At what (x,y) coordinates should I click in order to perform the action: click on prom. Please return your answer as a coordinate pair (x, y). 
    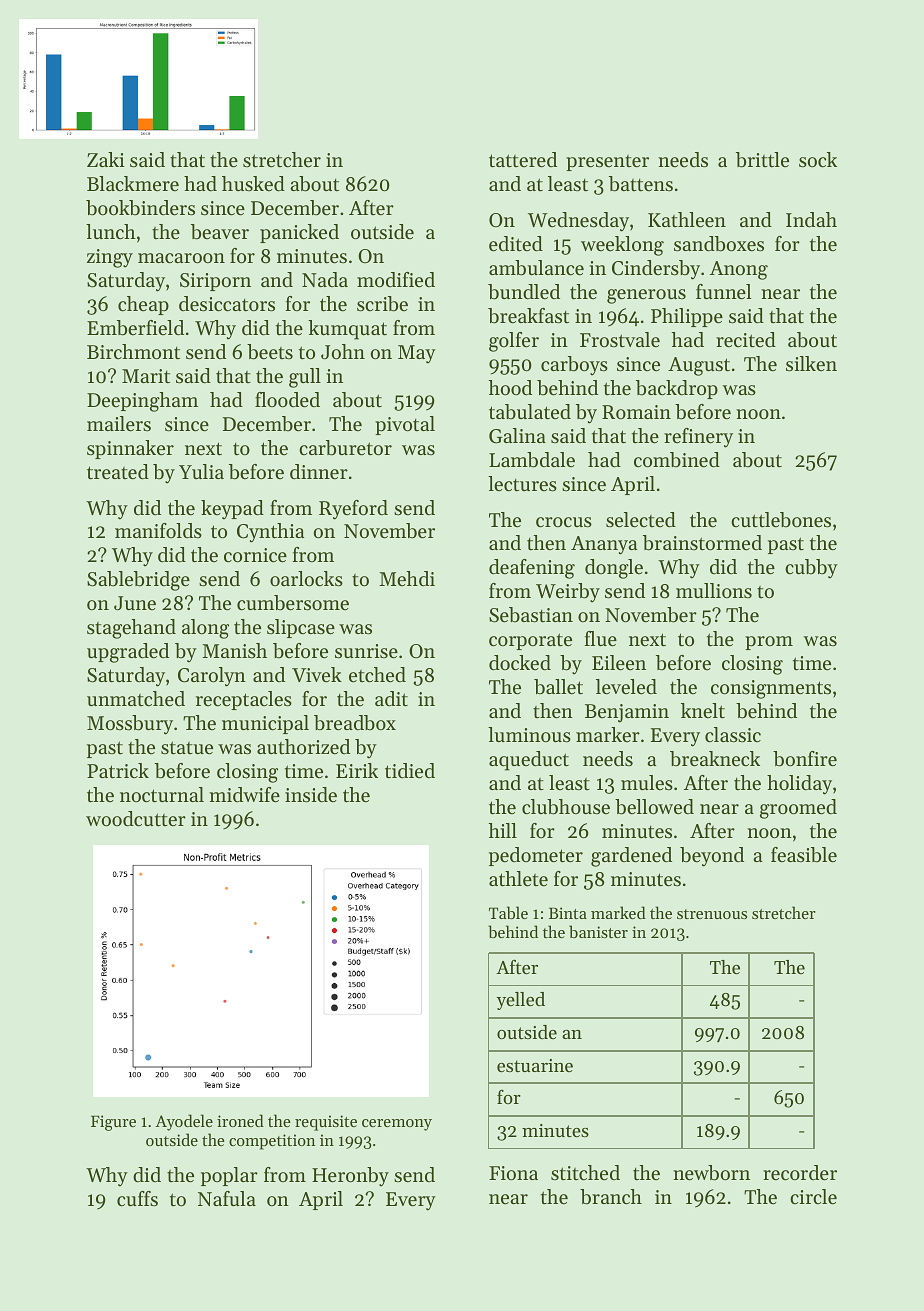
    Looking at the image, I should click on (769, 643).
